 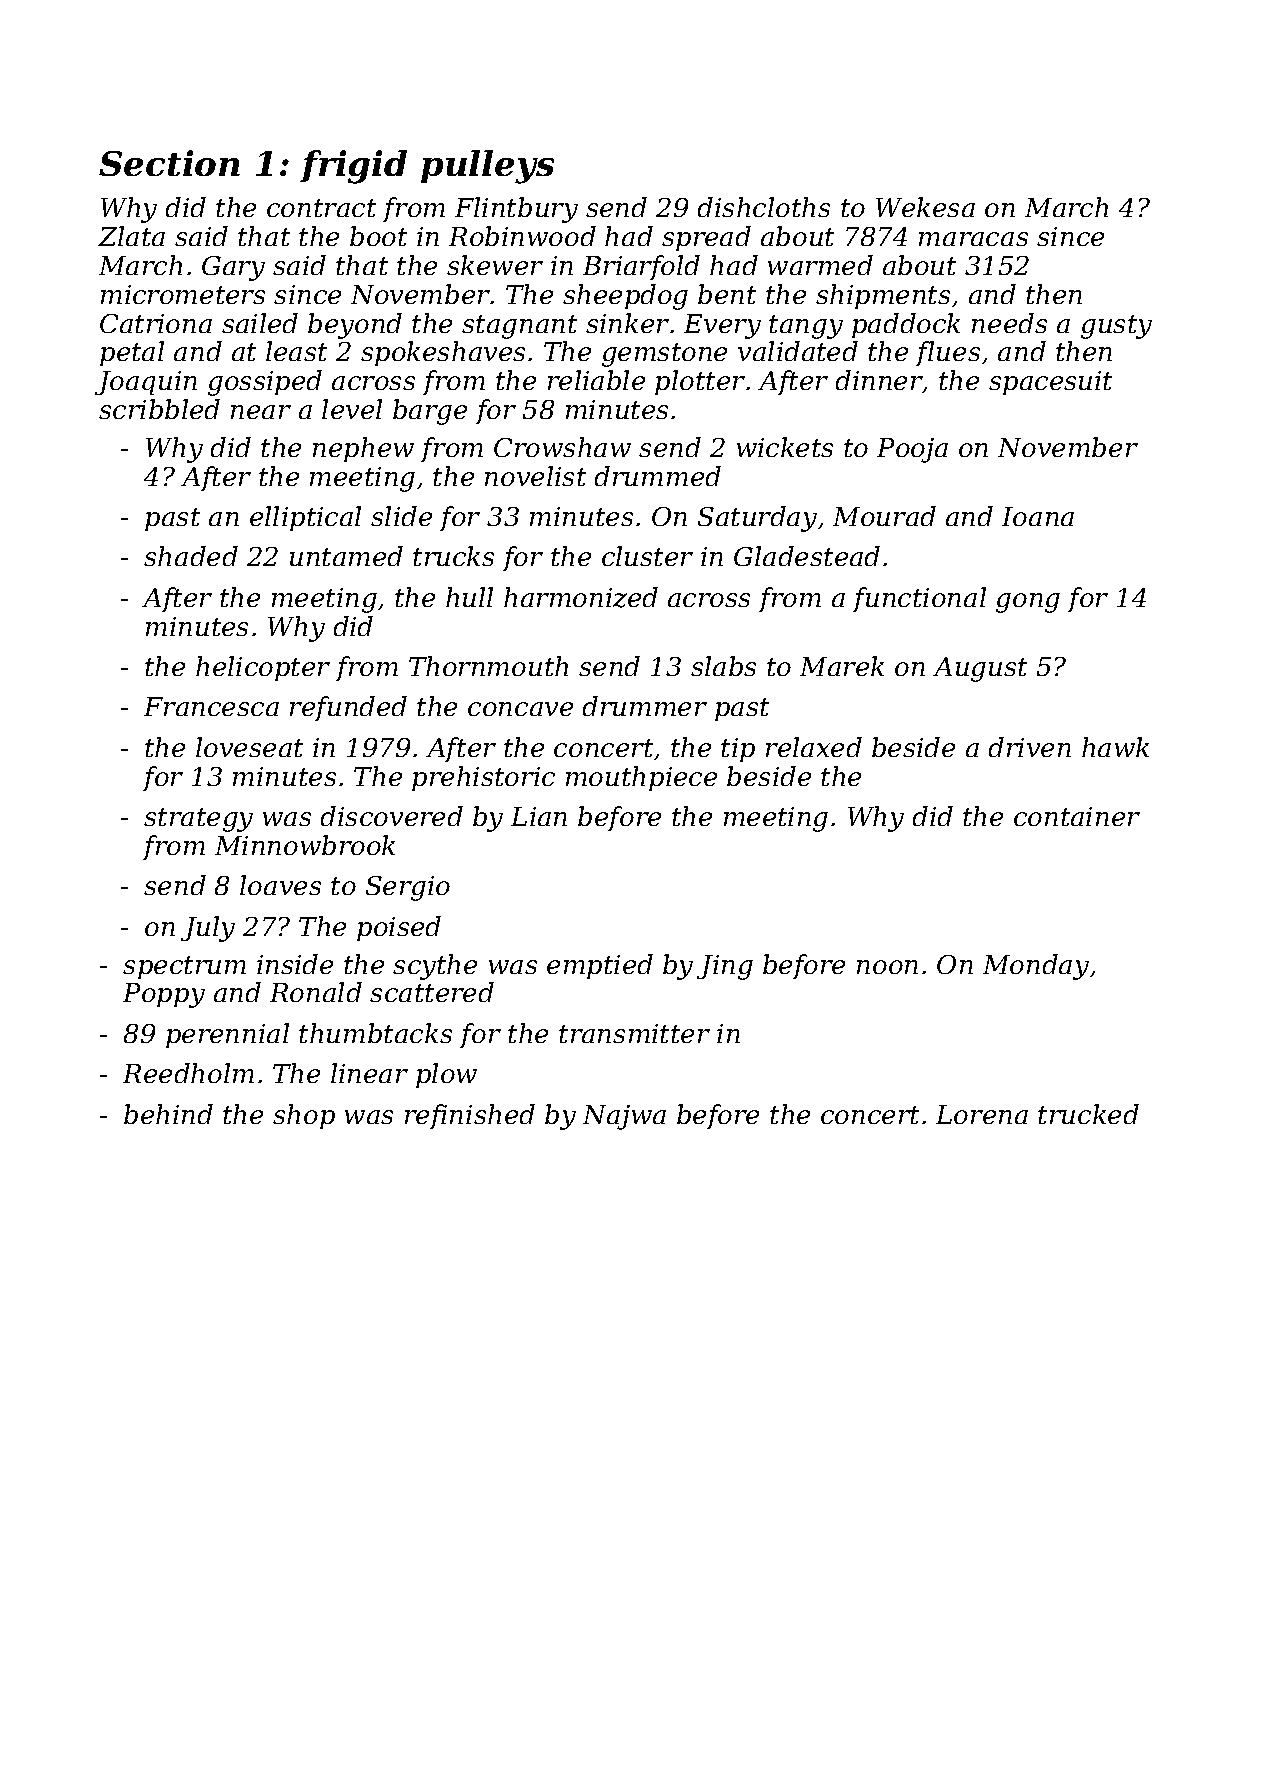 What do you see at coordinates (1088, 1114) in the page?
I see `trucked` at bounding box center [1088, 1114].
